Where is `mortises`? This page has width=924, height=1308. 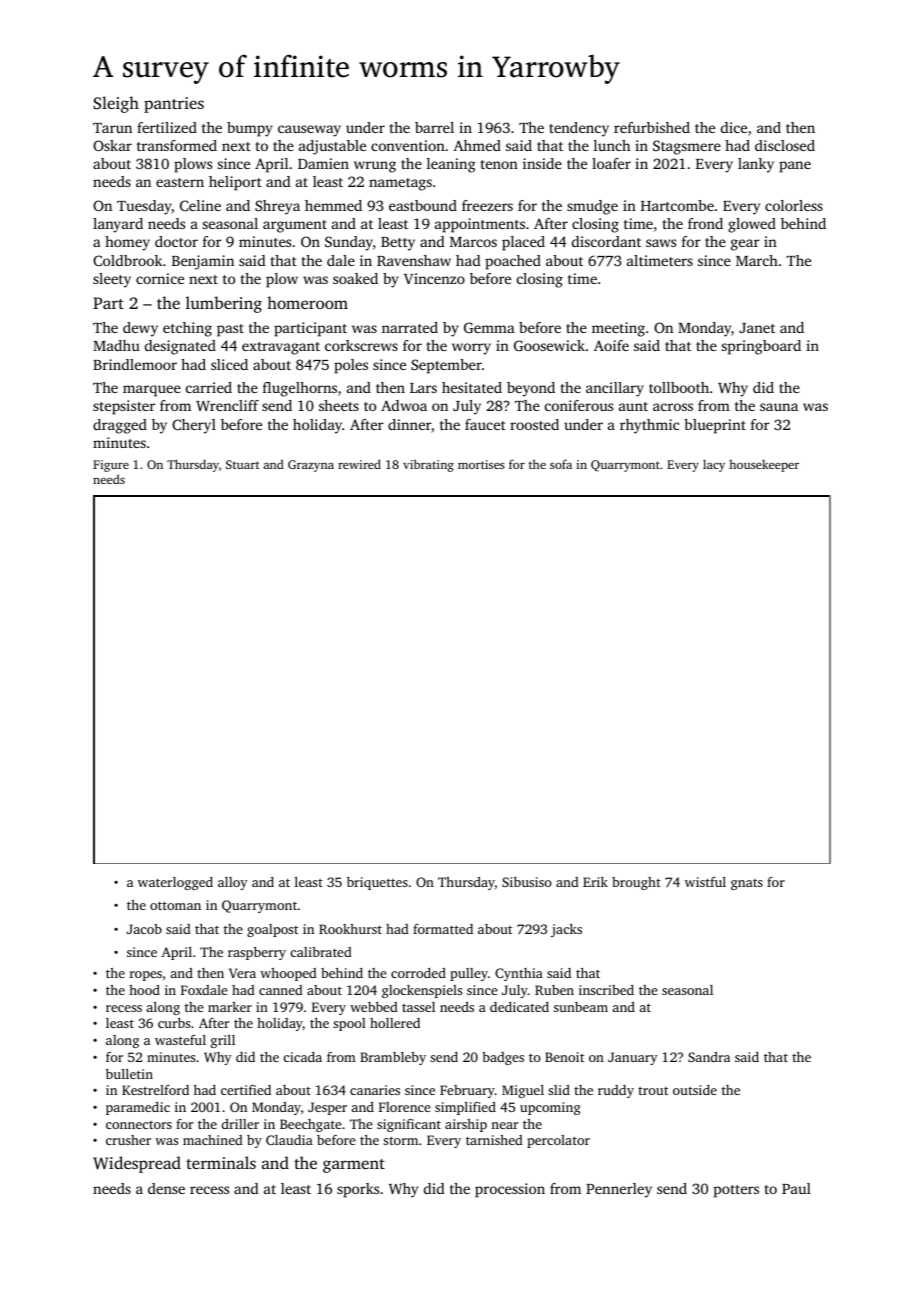 mortises is located at coordinates (481, 464).
